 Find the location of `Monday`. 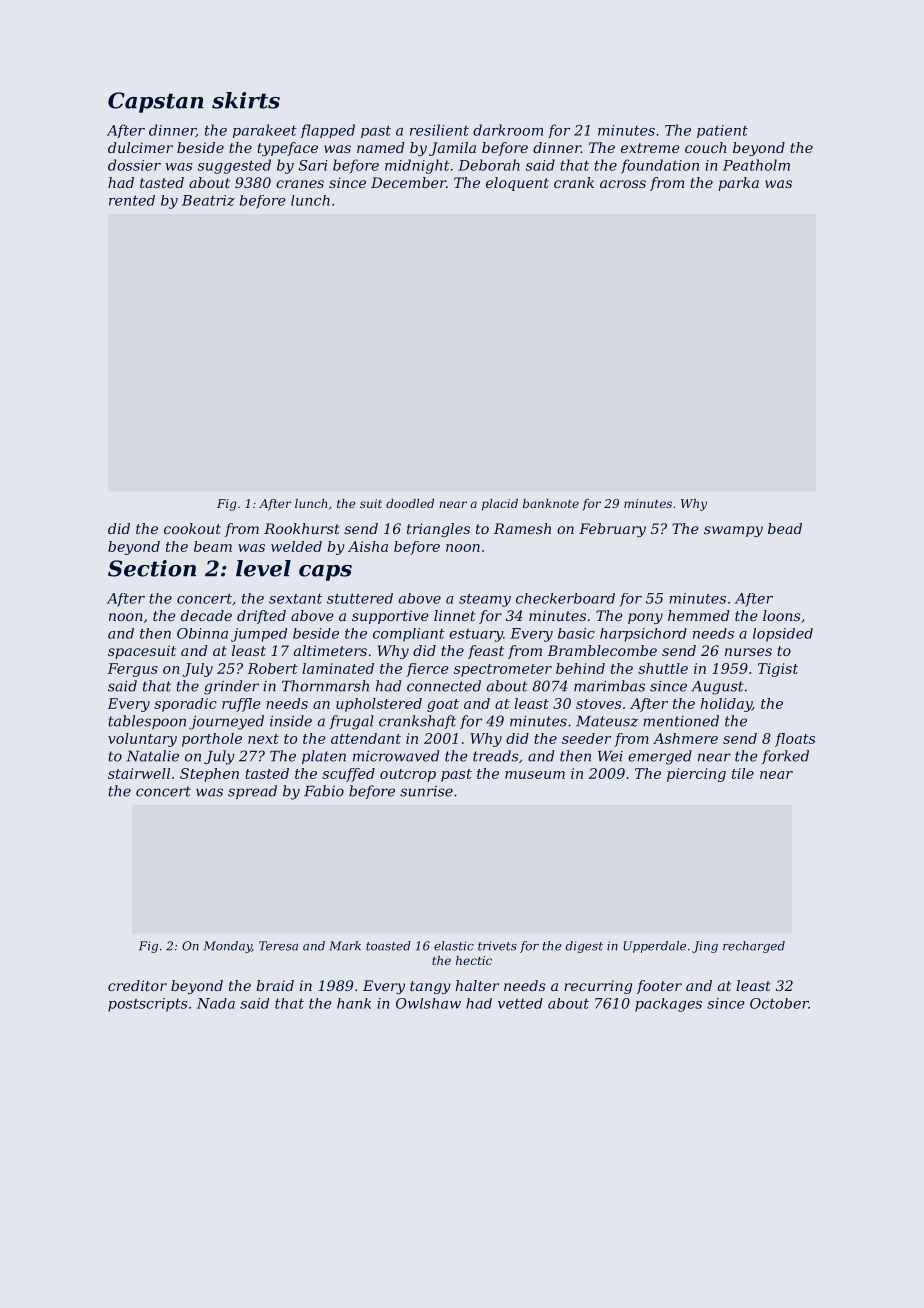

Monday is located at coordinates (228, 947).
